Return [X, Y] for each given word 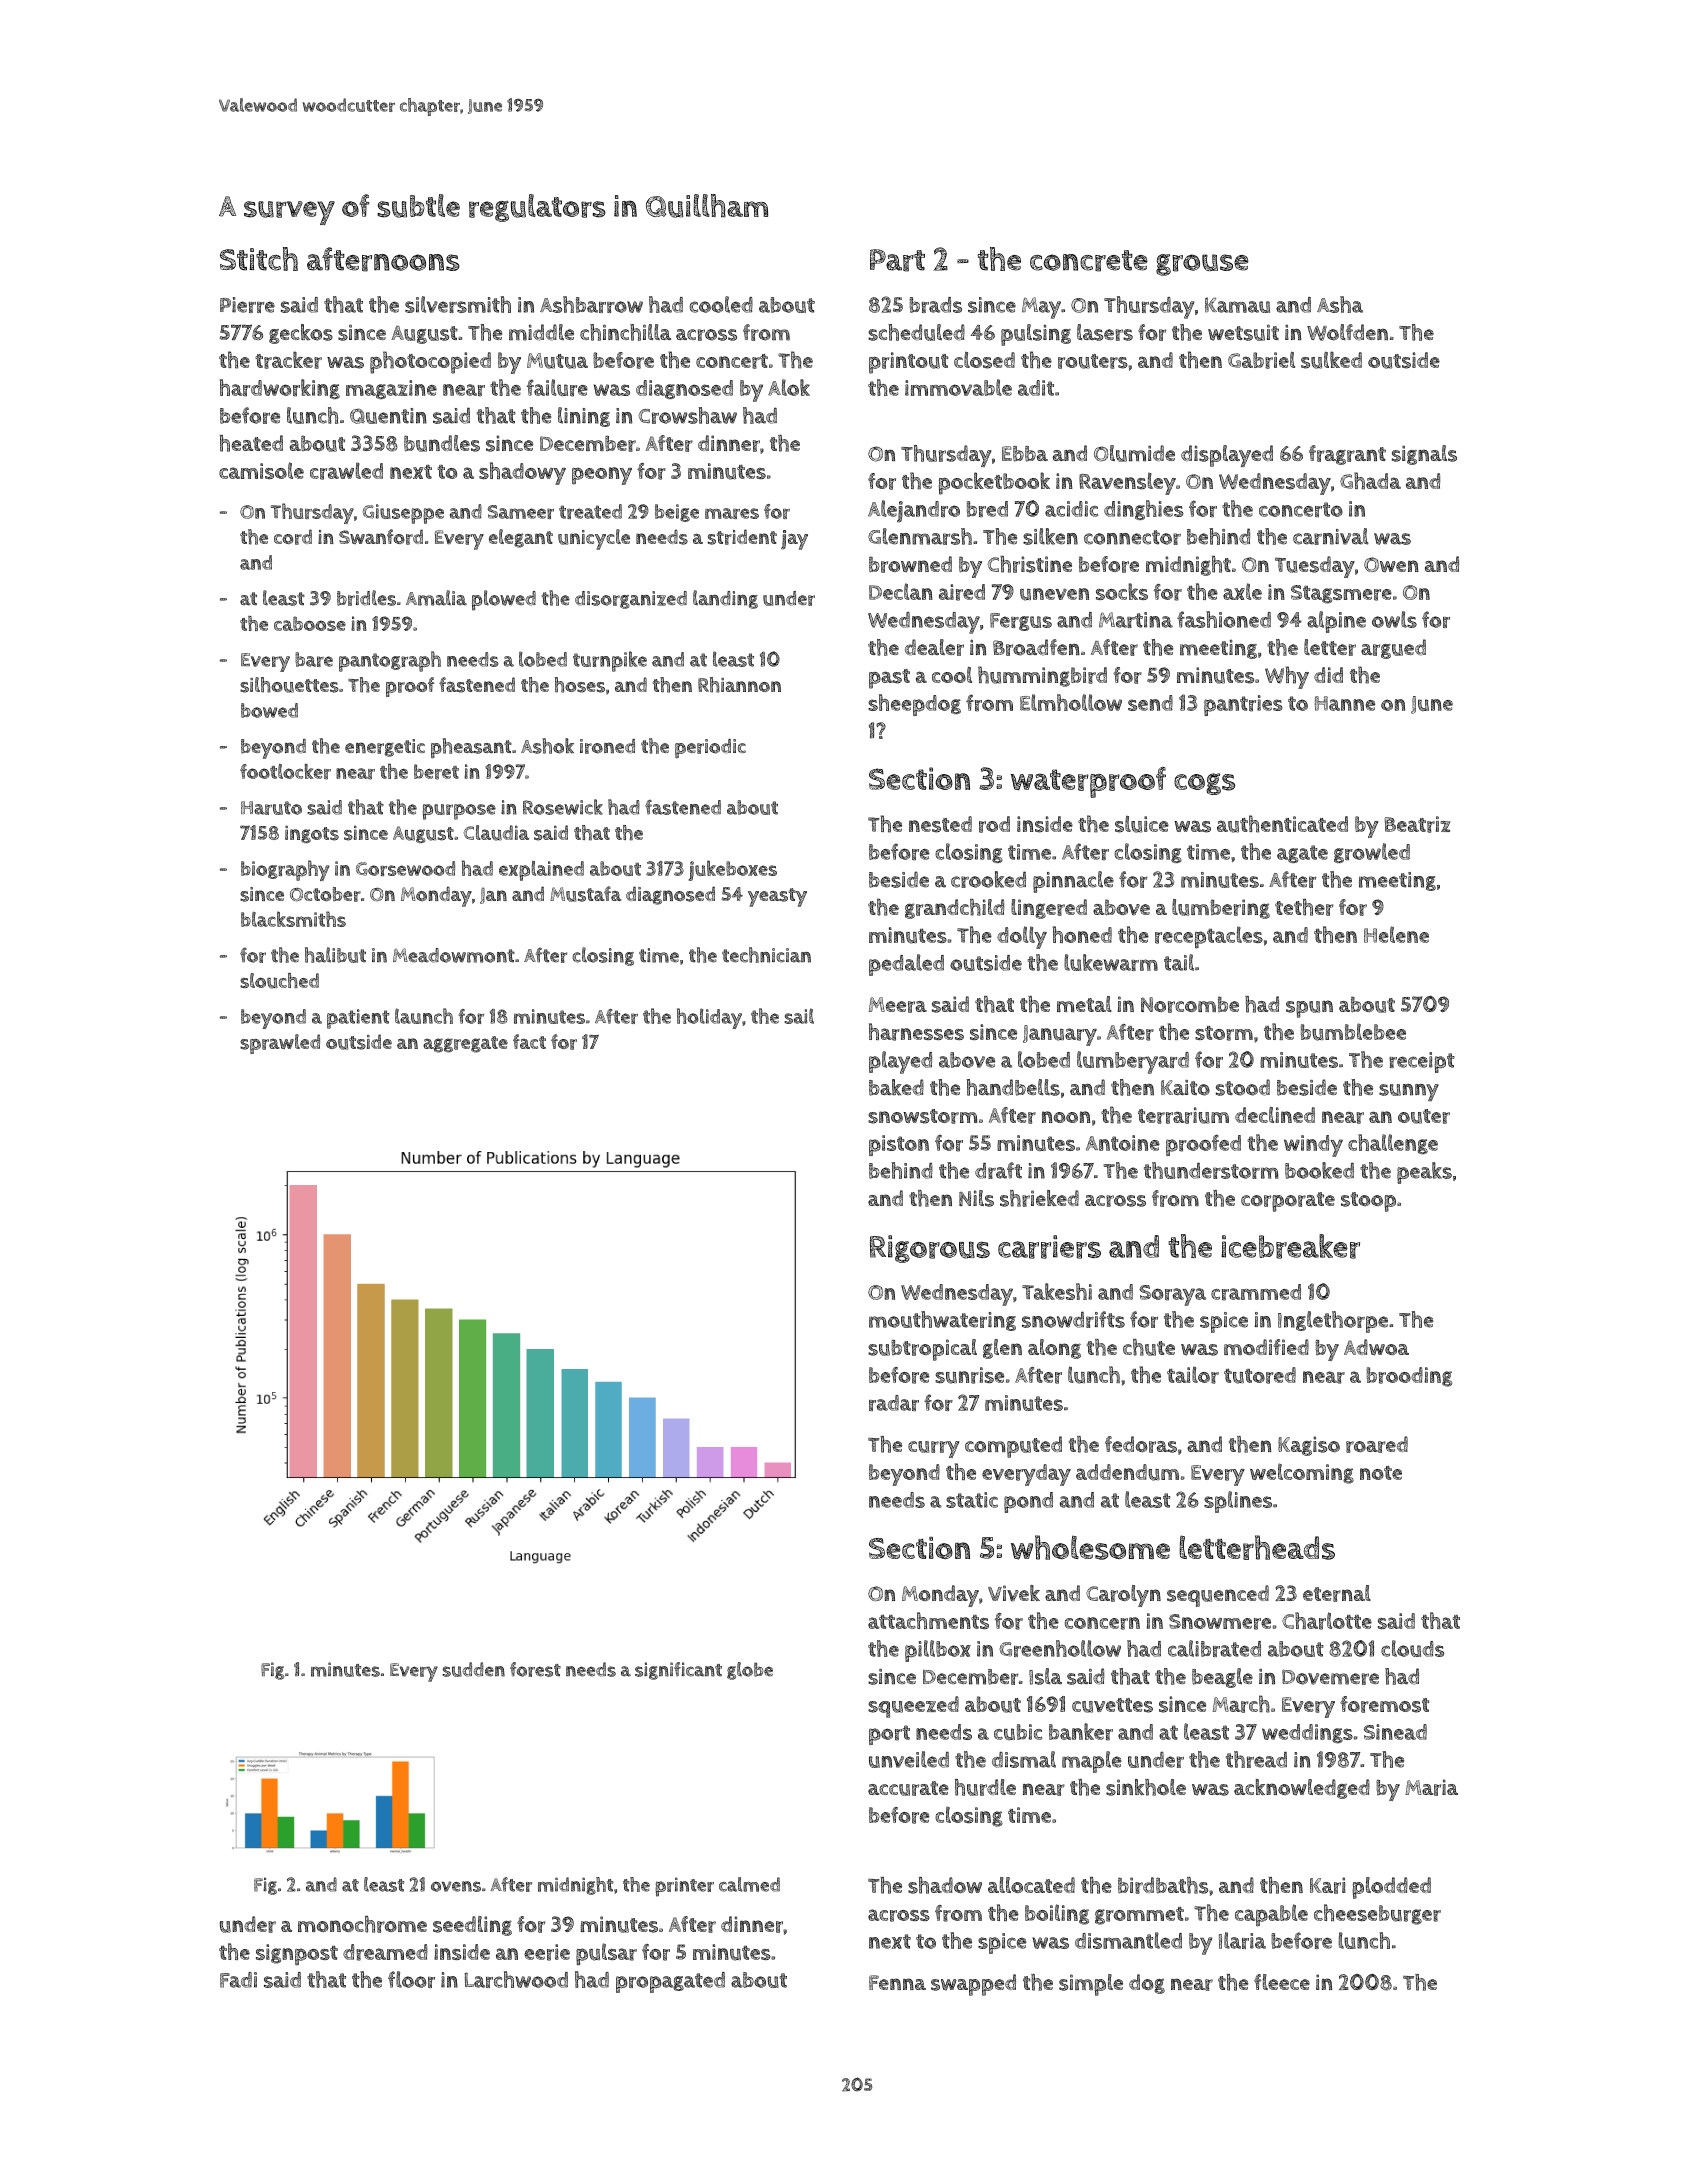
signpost [297, 1955]
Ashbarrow [591, 304]
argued [1393, 649]
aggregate [465, 1044]
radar [894, 1403]
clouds [1412, 1648]
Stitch [259, 259]
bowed [269, 710]
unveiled [909, 1759]
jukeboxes [733, 870]
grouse [1202, 265]
